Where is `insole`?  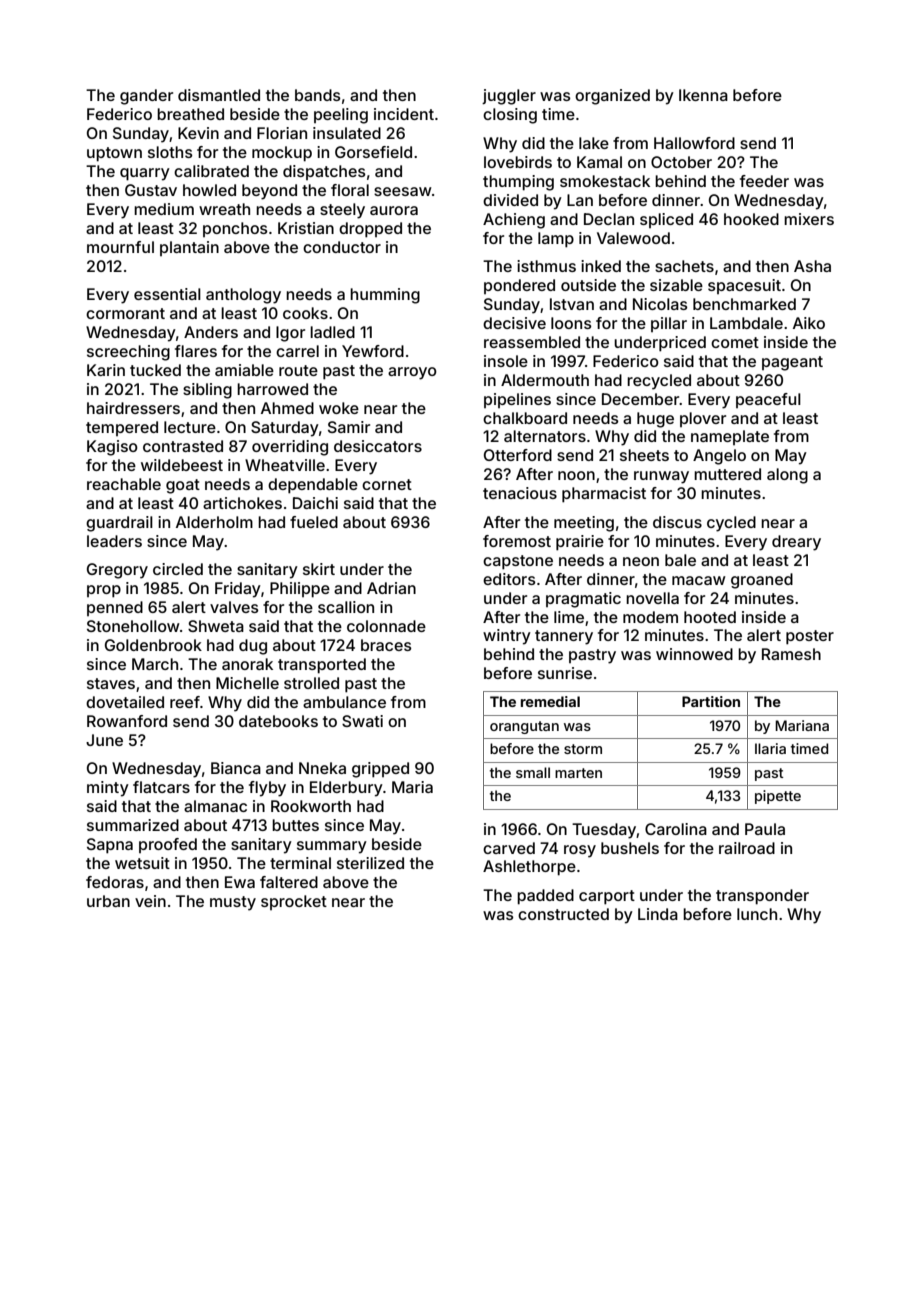 insole is located at coordinates (506, 361).
